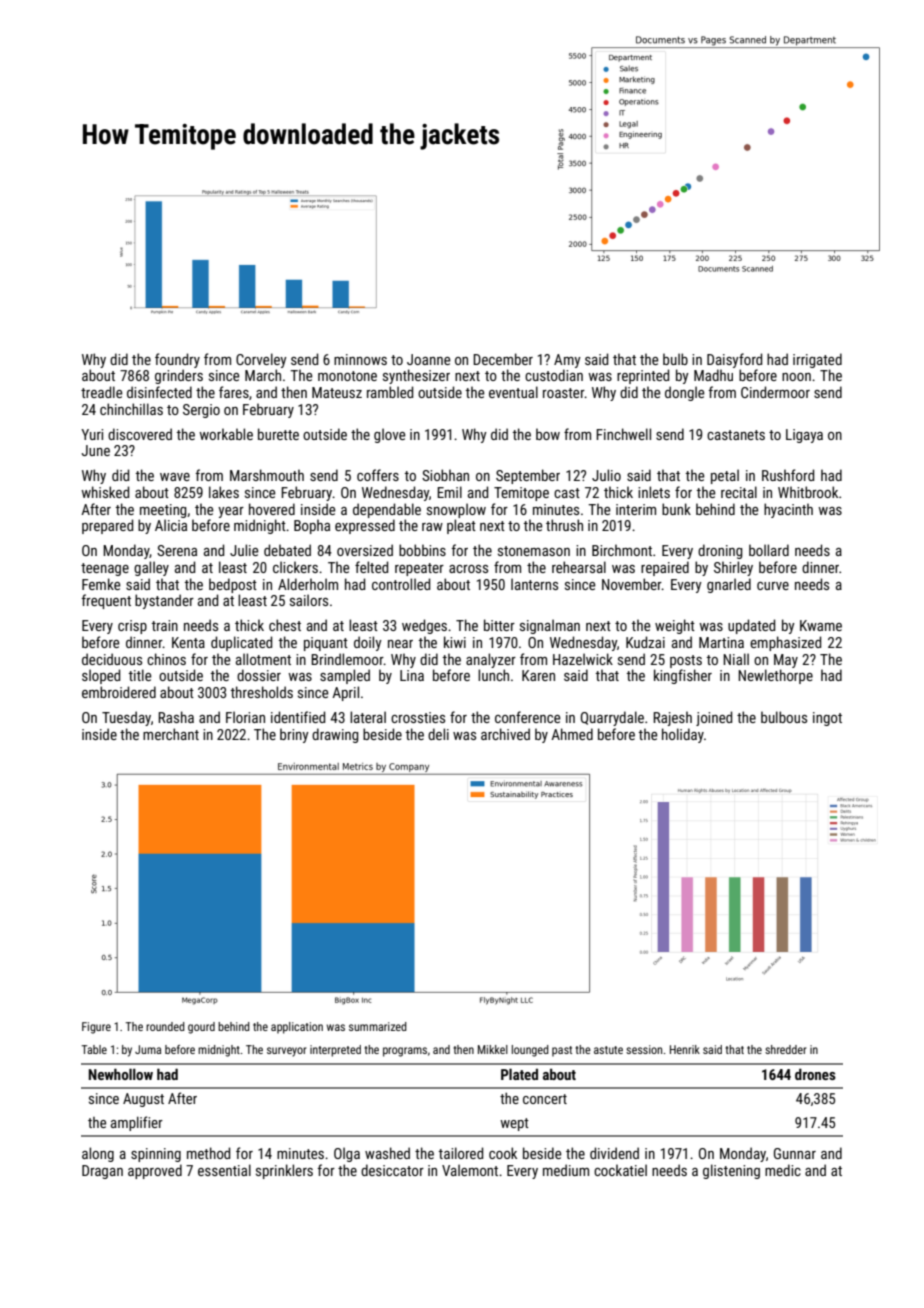  What do you see at coordinates (245, 717) in the document?
I see `Florian` at bounding box center [245, 717].
